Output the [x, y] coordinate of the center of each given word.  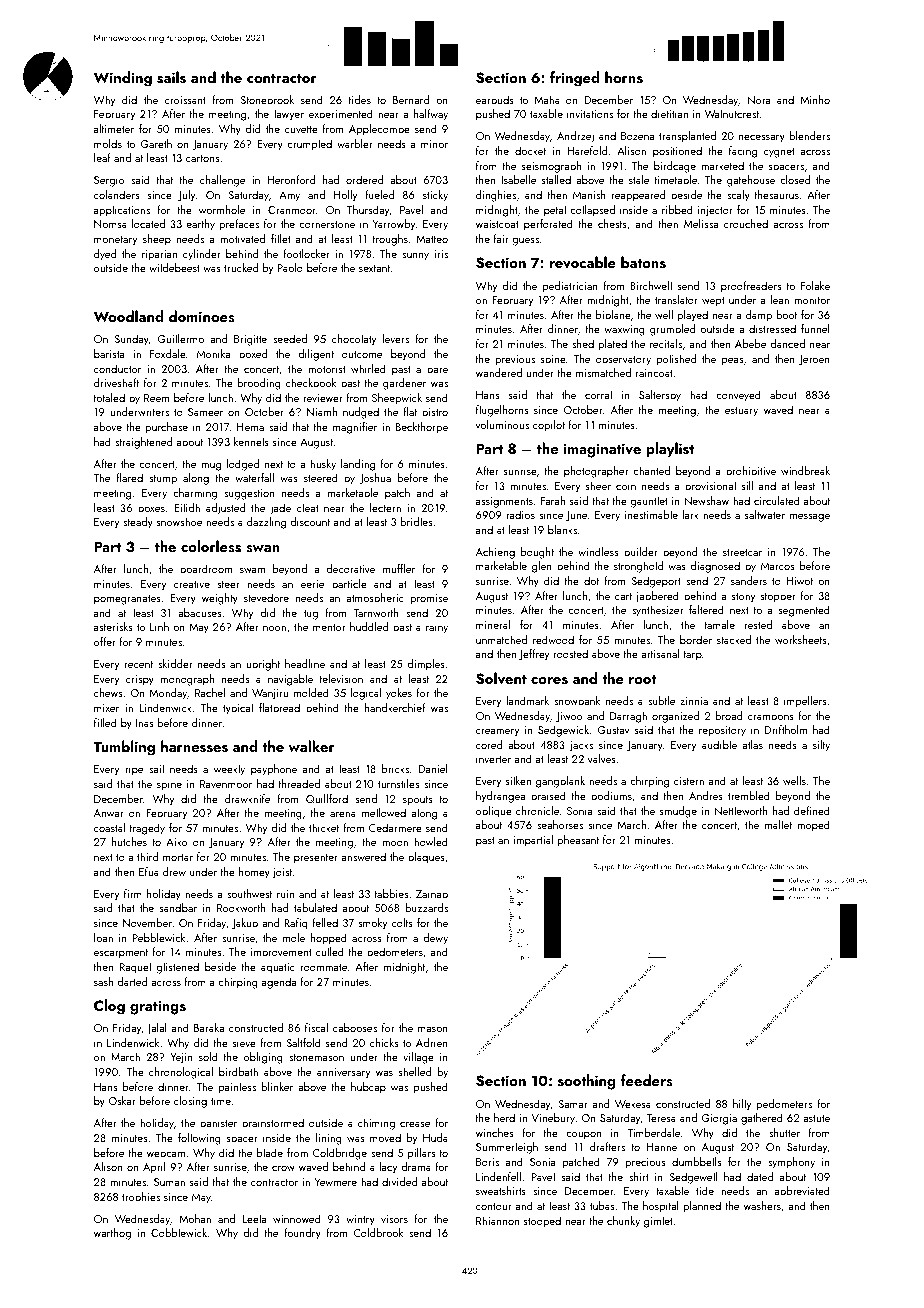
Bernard [411, 99]
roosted [571, 653]
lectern [385, 507]
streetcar [742, 552]
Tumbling [124, 748]
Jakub [245, 924]
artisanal [660, 653]
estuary [741, 412]
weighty [220, 599]
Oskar [122, 1100]
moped [813, 826]
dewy [435, 939]
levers [396, 338]
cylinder [202, 255]
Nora [758, 100]
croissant [185, 100]
